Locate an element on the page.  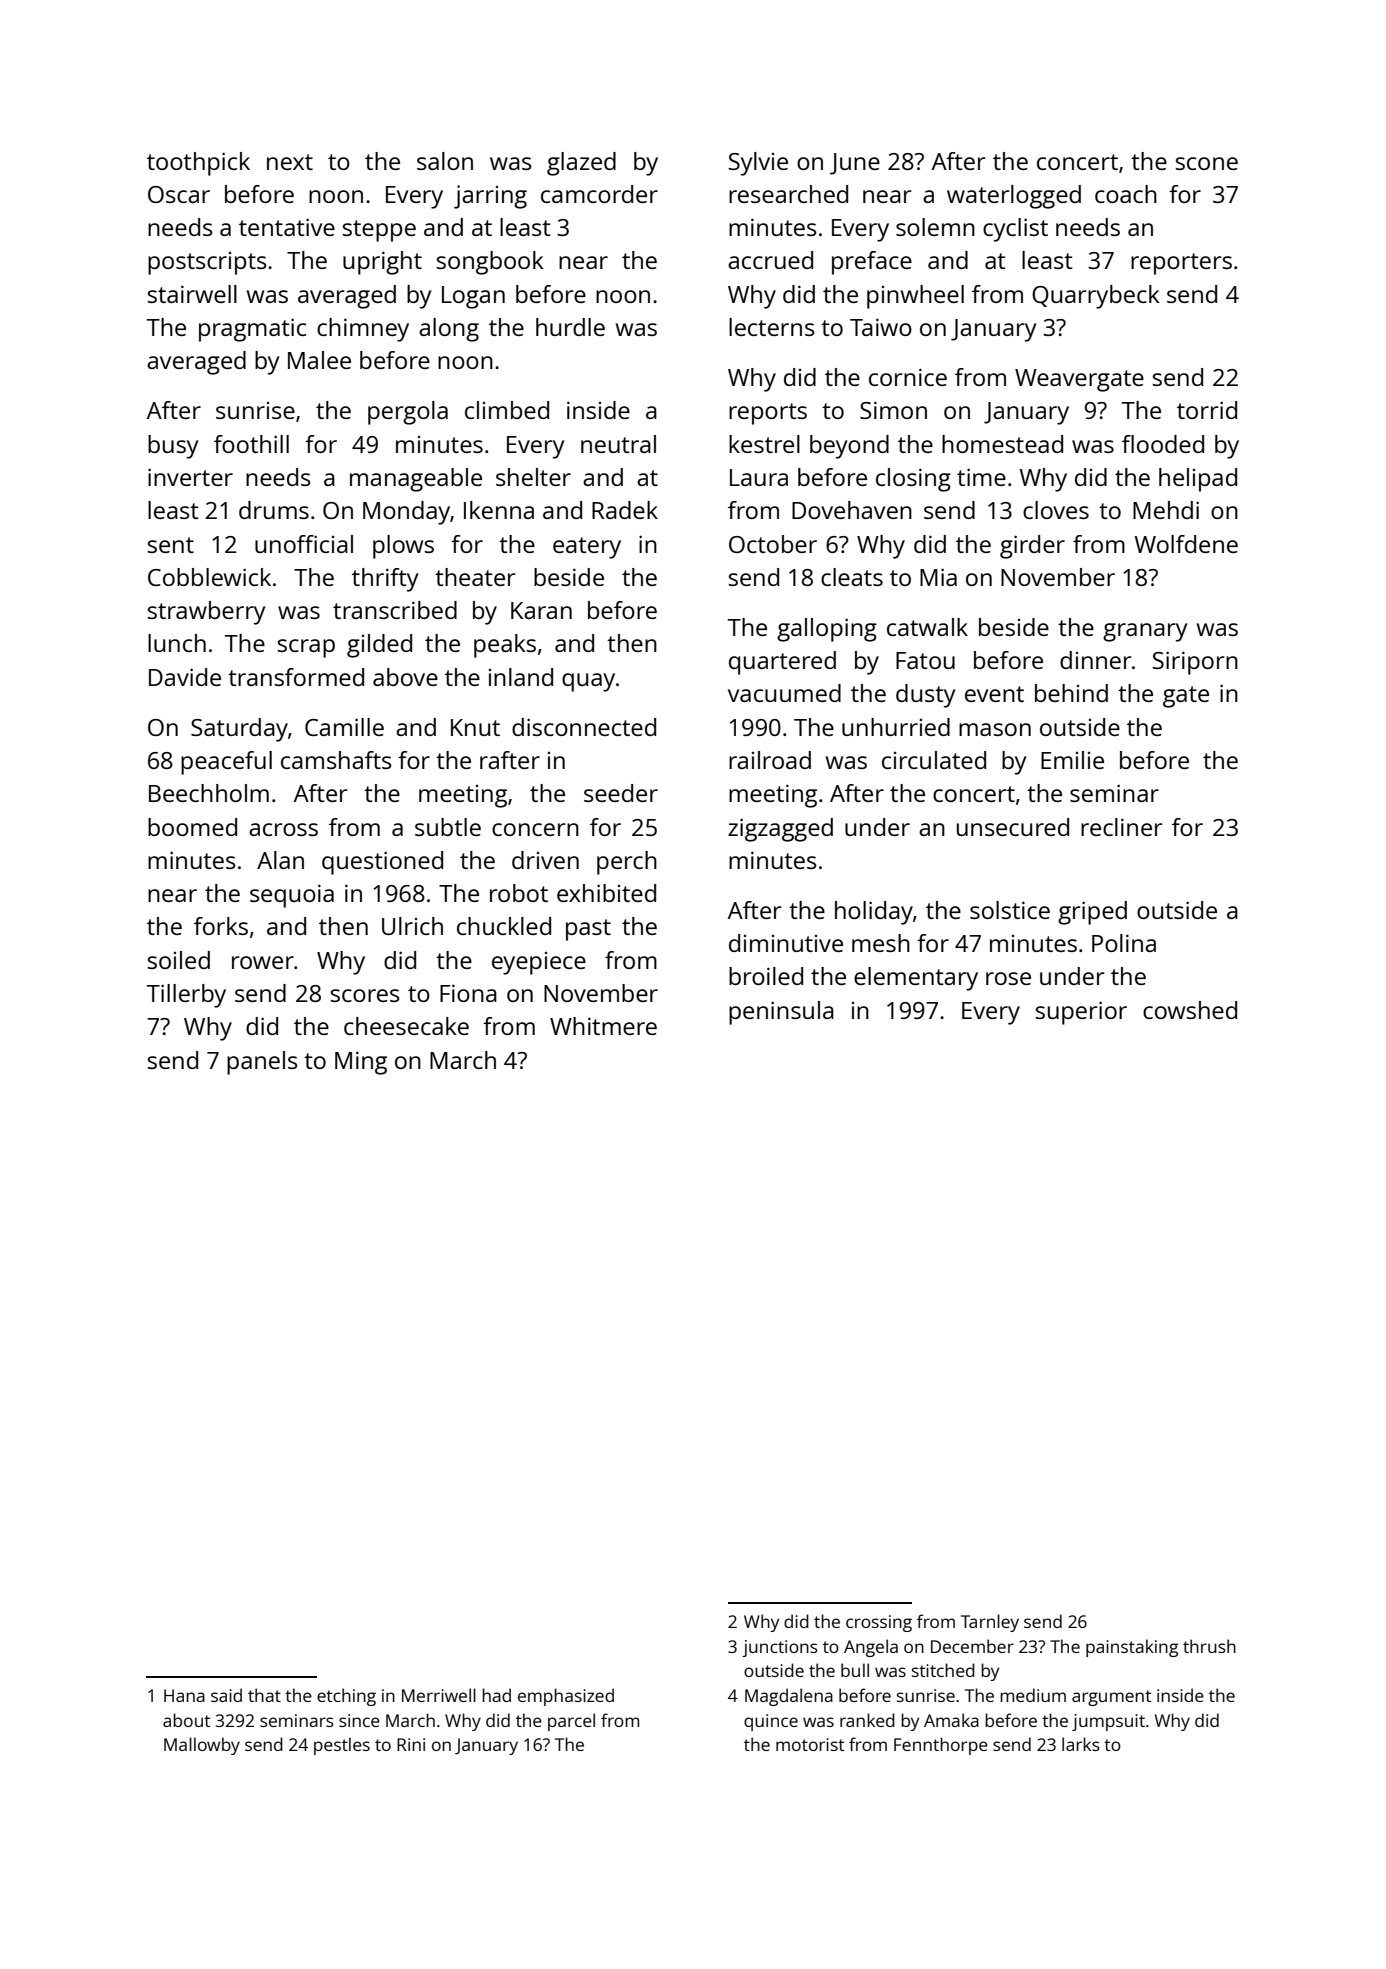
December is located at coordinates (972, 1646).
